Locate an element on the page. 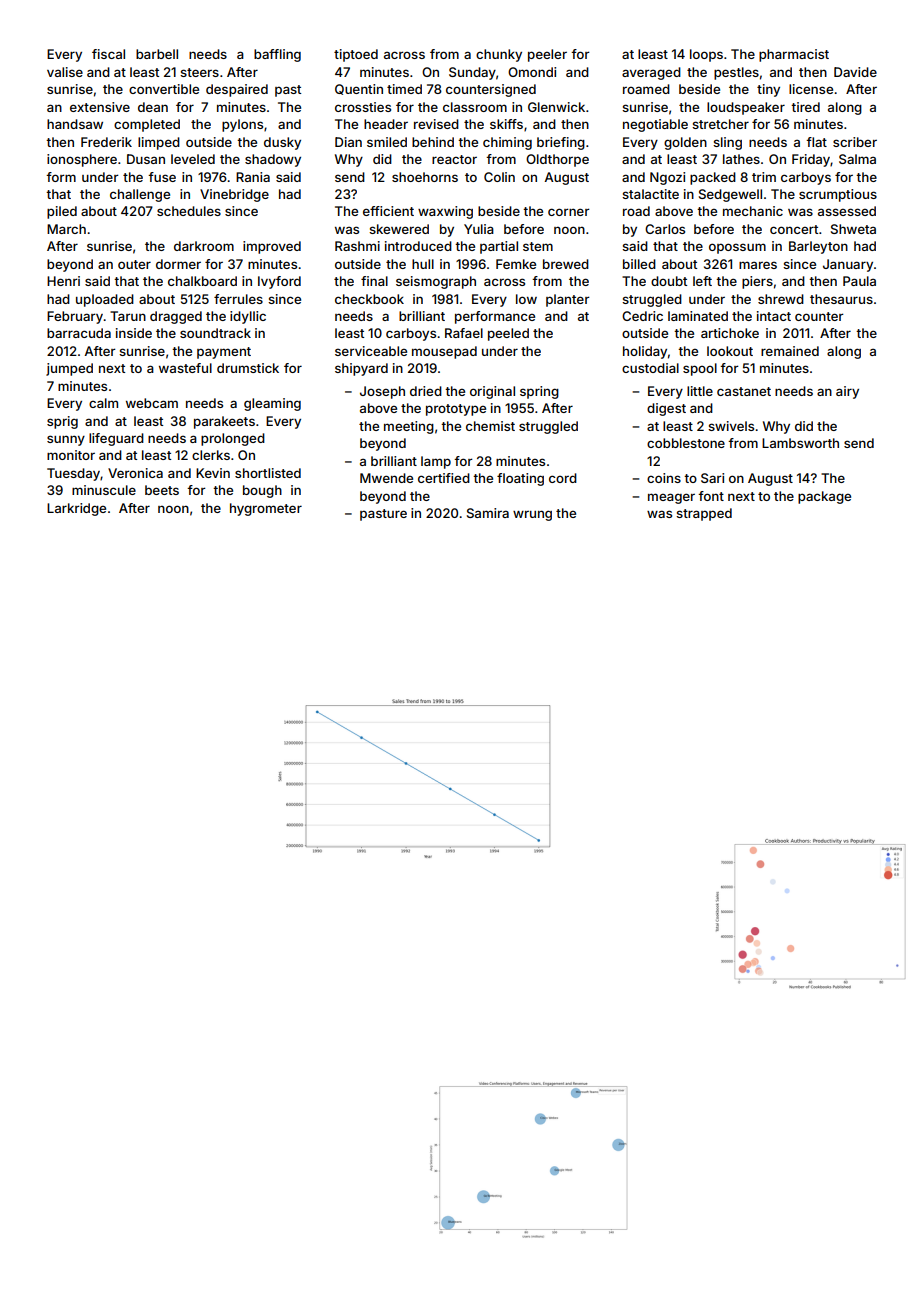  Larkridge is located at coordinates (76, 509).
